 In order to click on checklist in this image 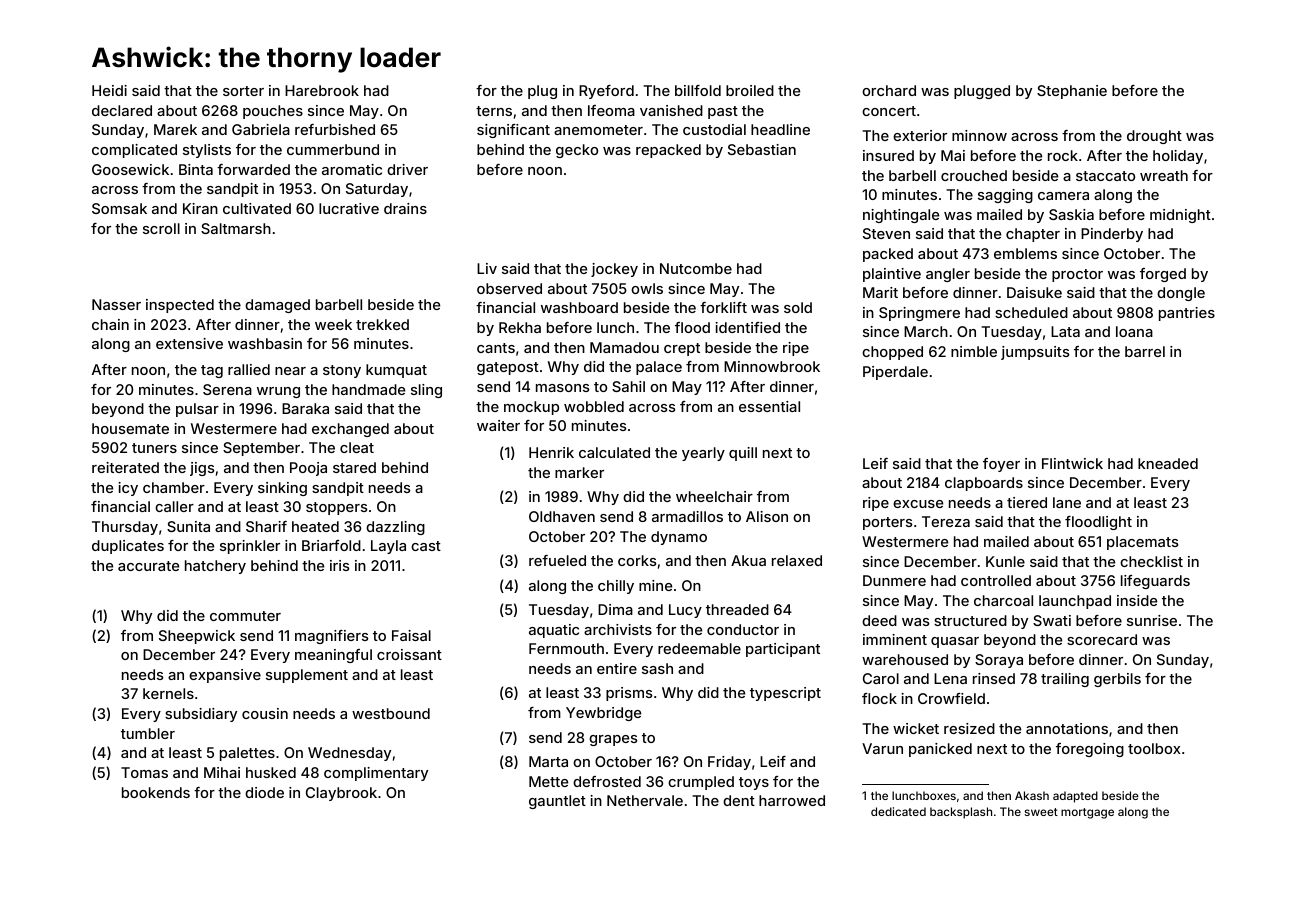, I will do `click(1151, 561)`.
